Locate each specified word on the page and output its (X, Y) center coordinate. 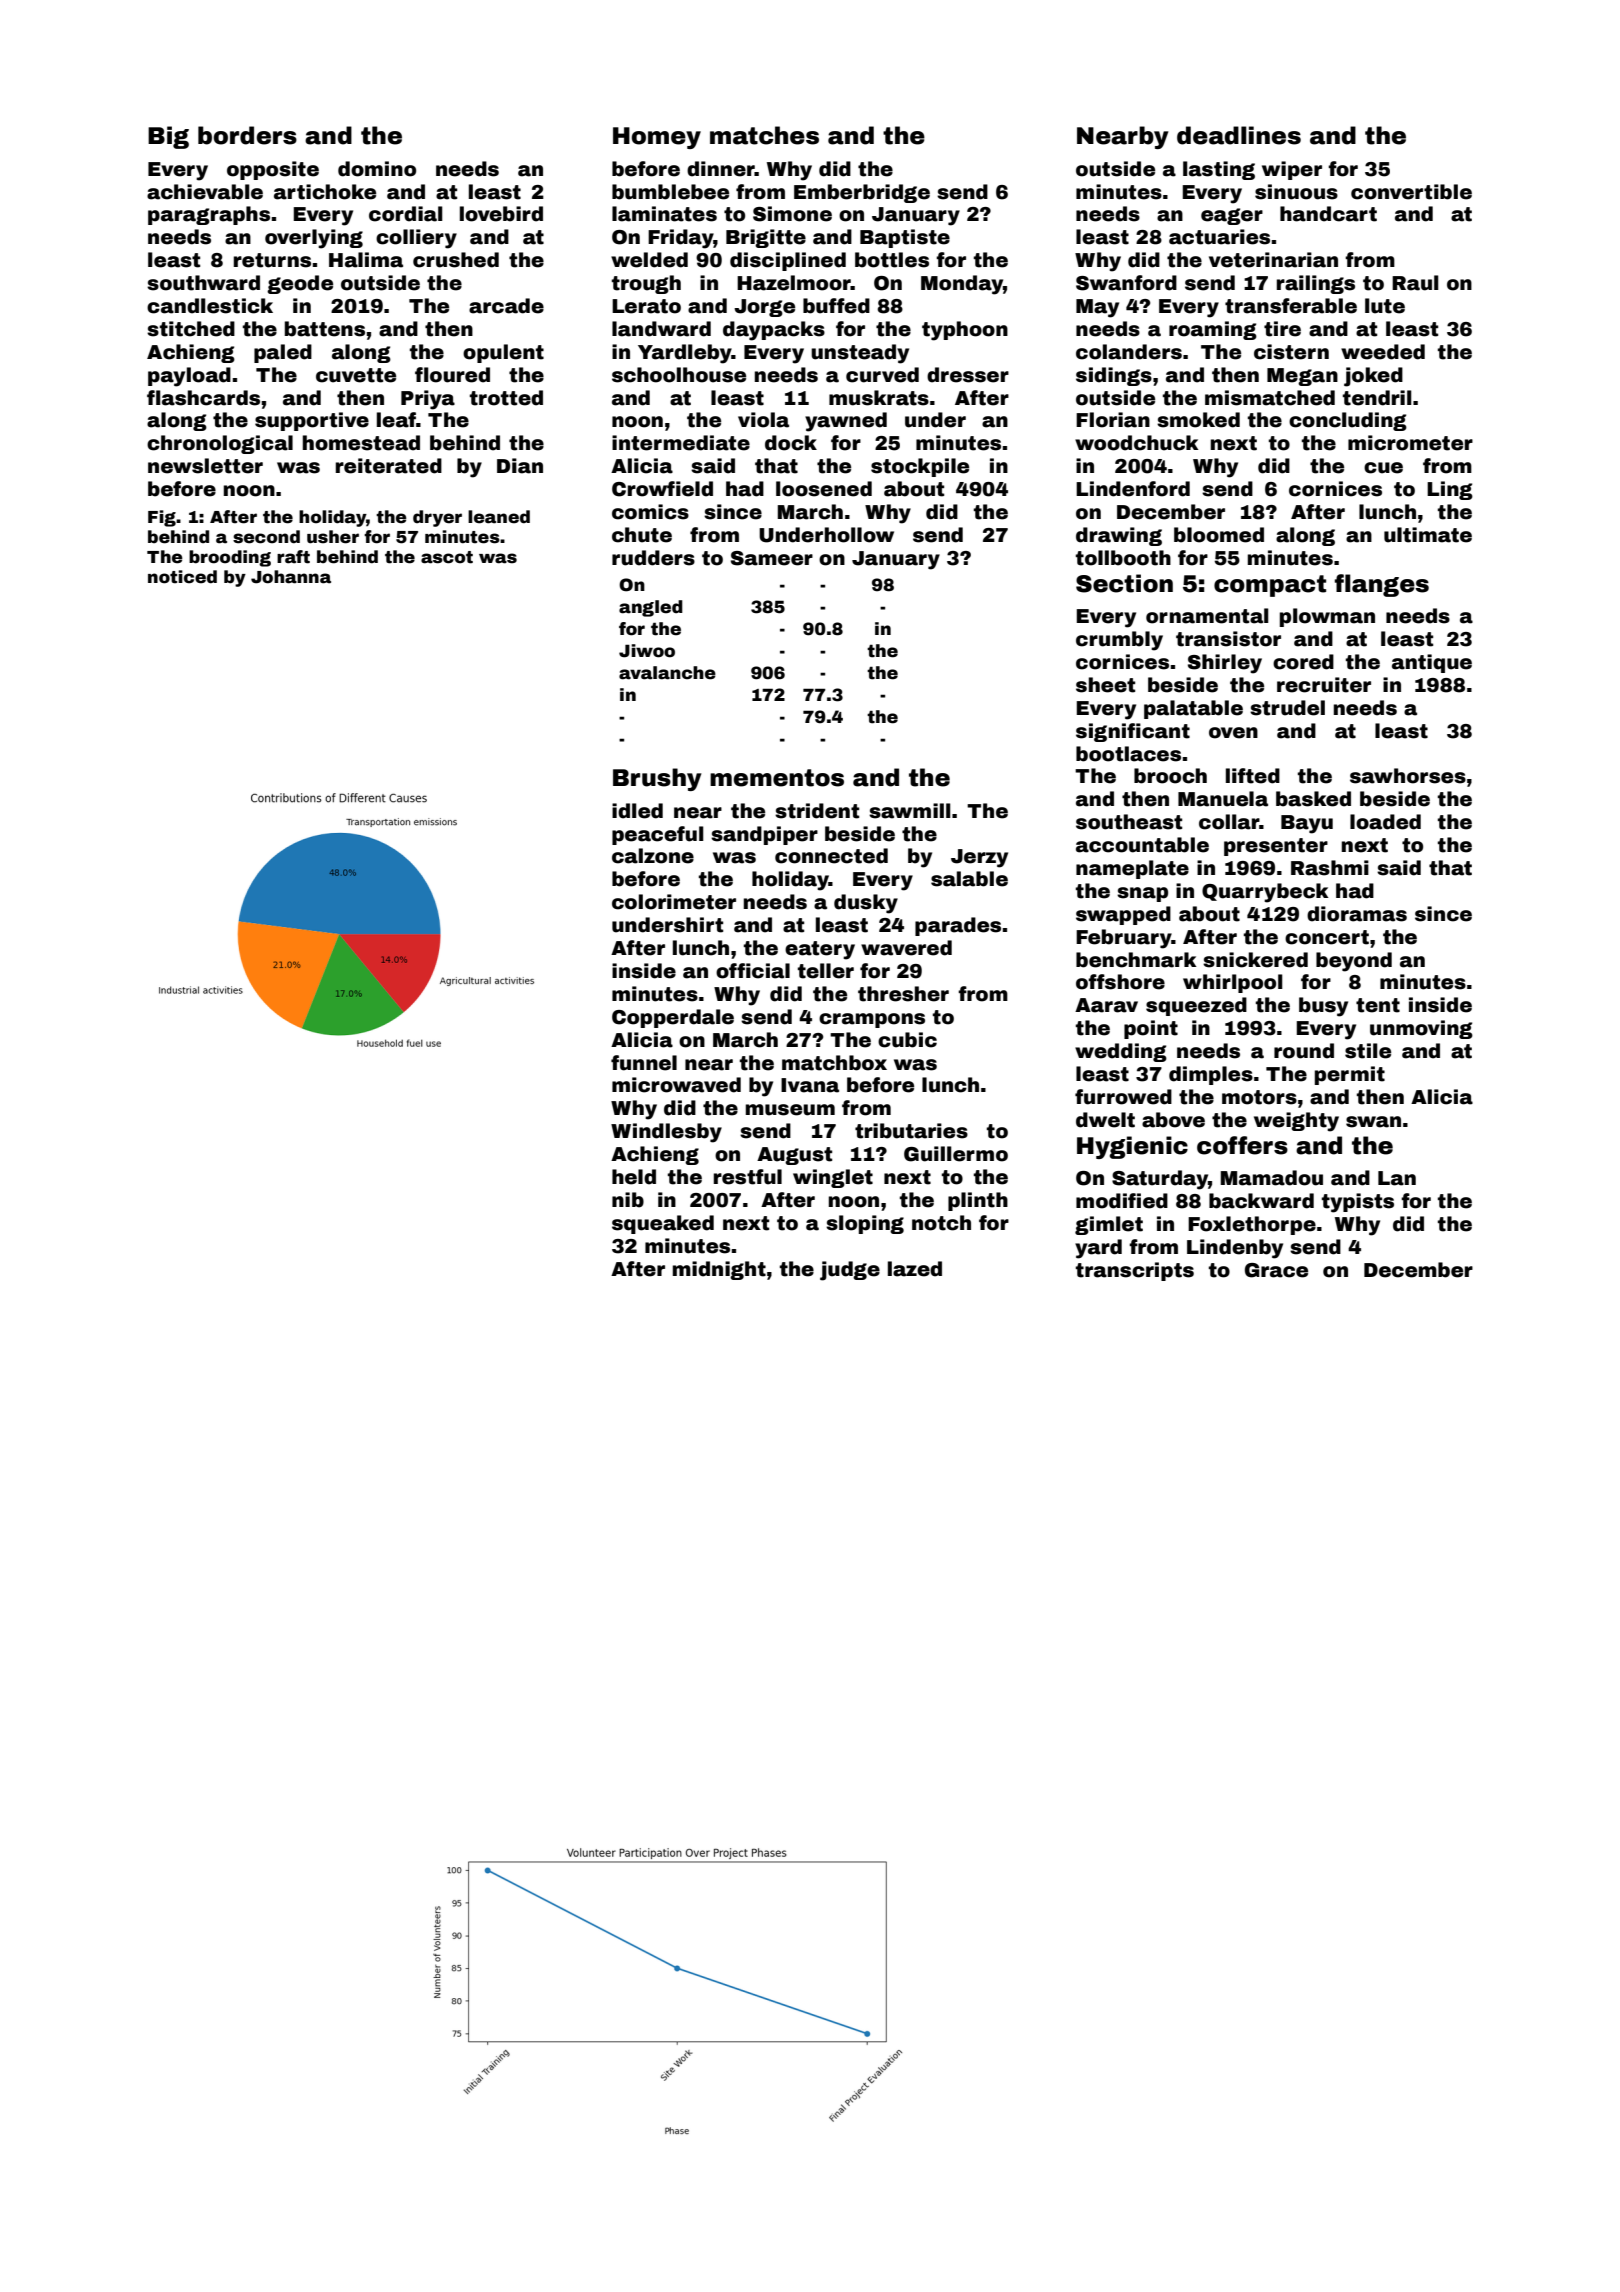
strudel (1287, 708)
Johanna (291, 577)
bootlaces (1128, 754)
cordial (406, 214)
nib (628, 1200)
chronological (220, 444)
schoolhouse (679, 375)
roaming (1213, 330)
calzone (653, 856)
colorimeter (674, 902)
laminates (664, 214)
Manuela (1223, 799)
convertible (1411, 192)
